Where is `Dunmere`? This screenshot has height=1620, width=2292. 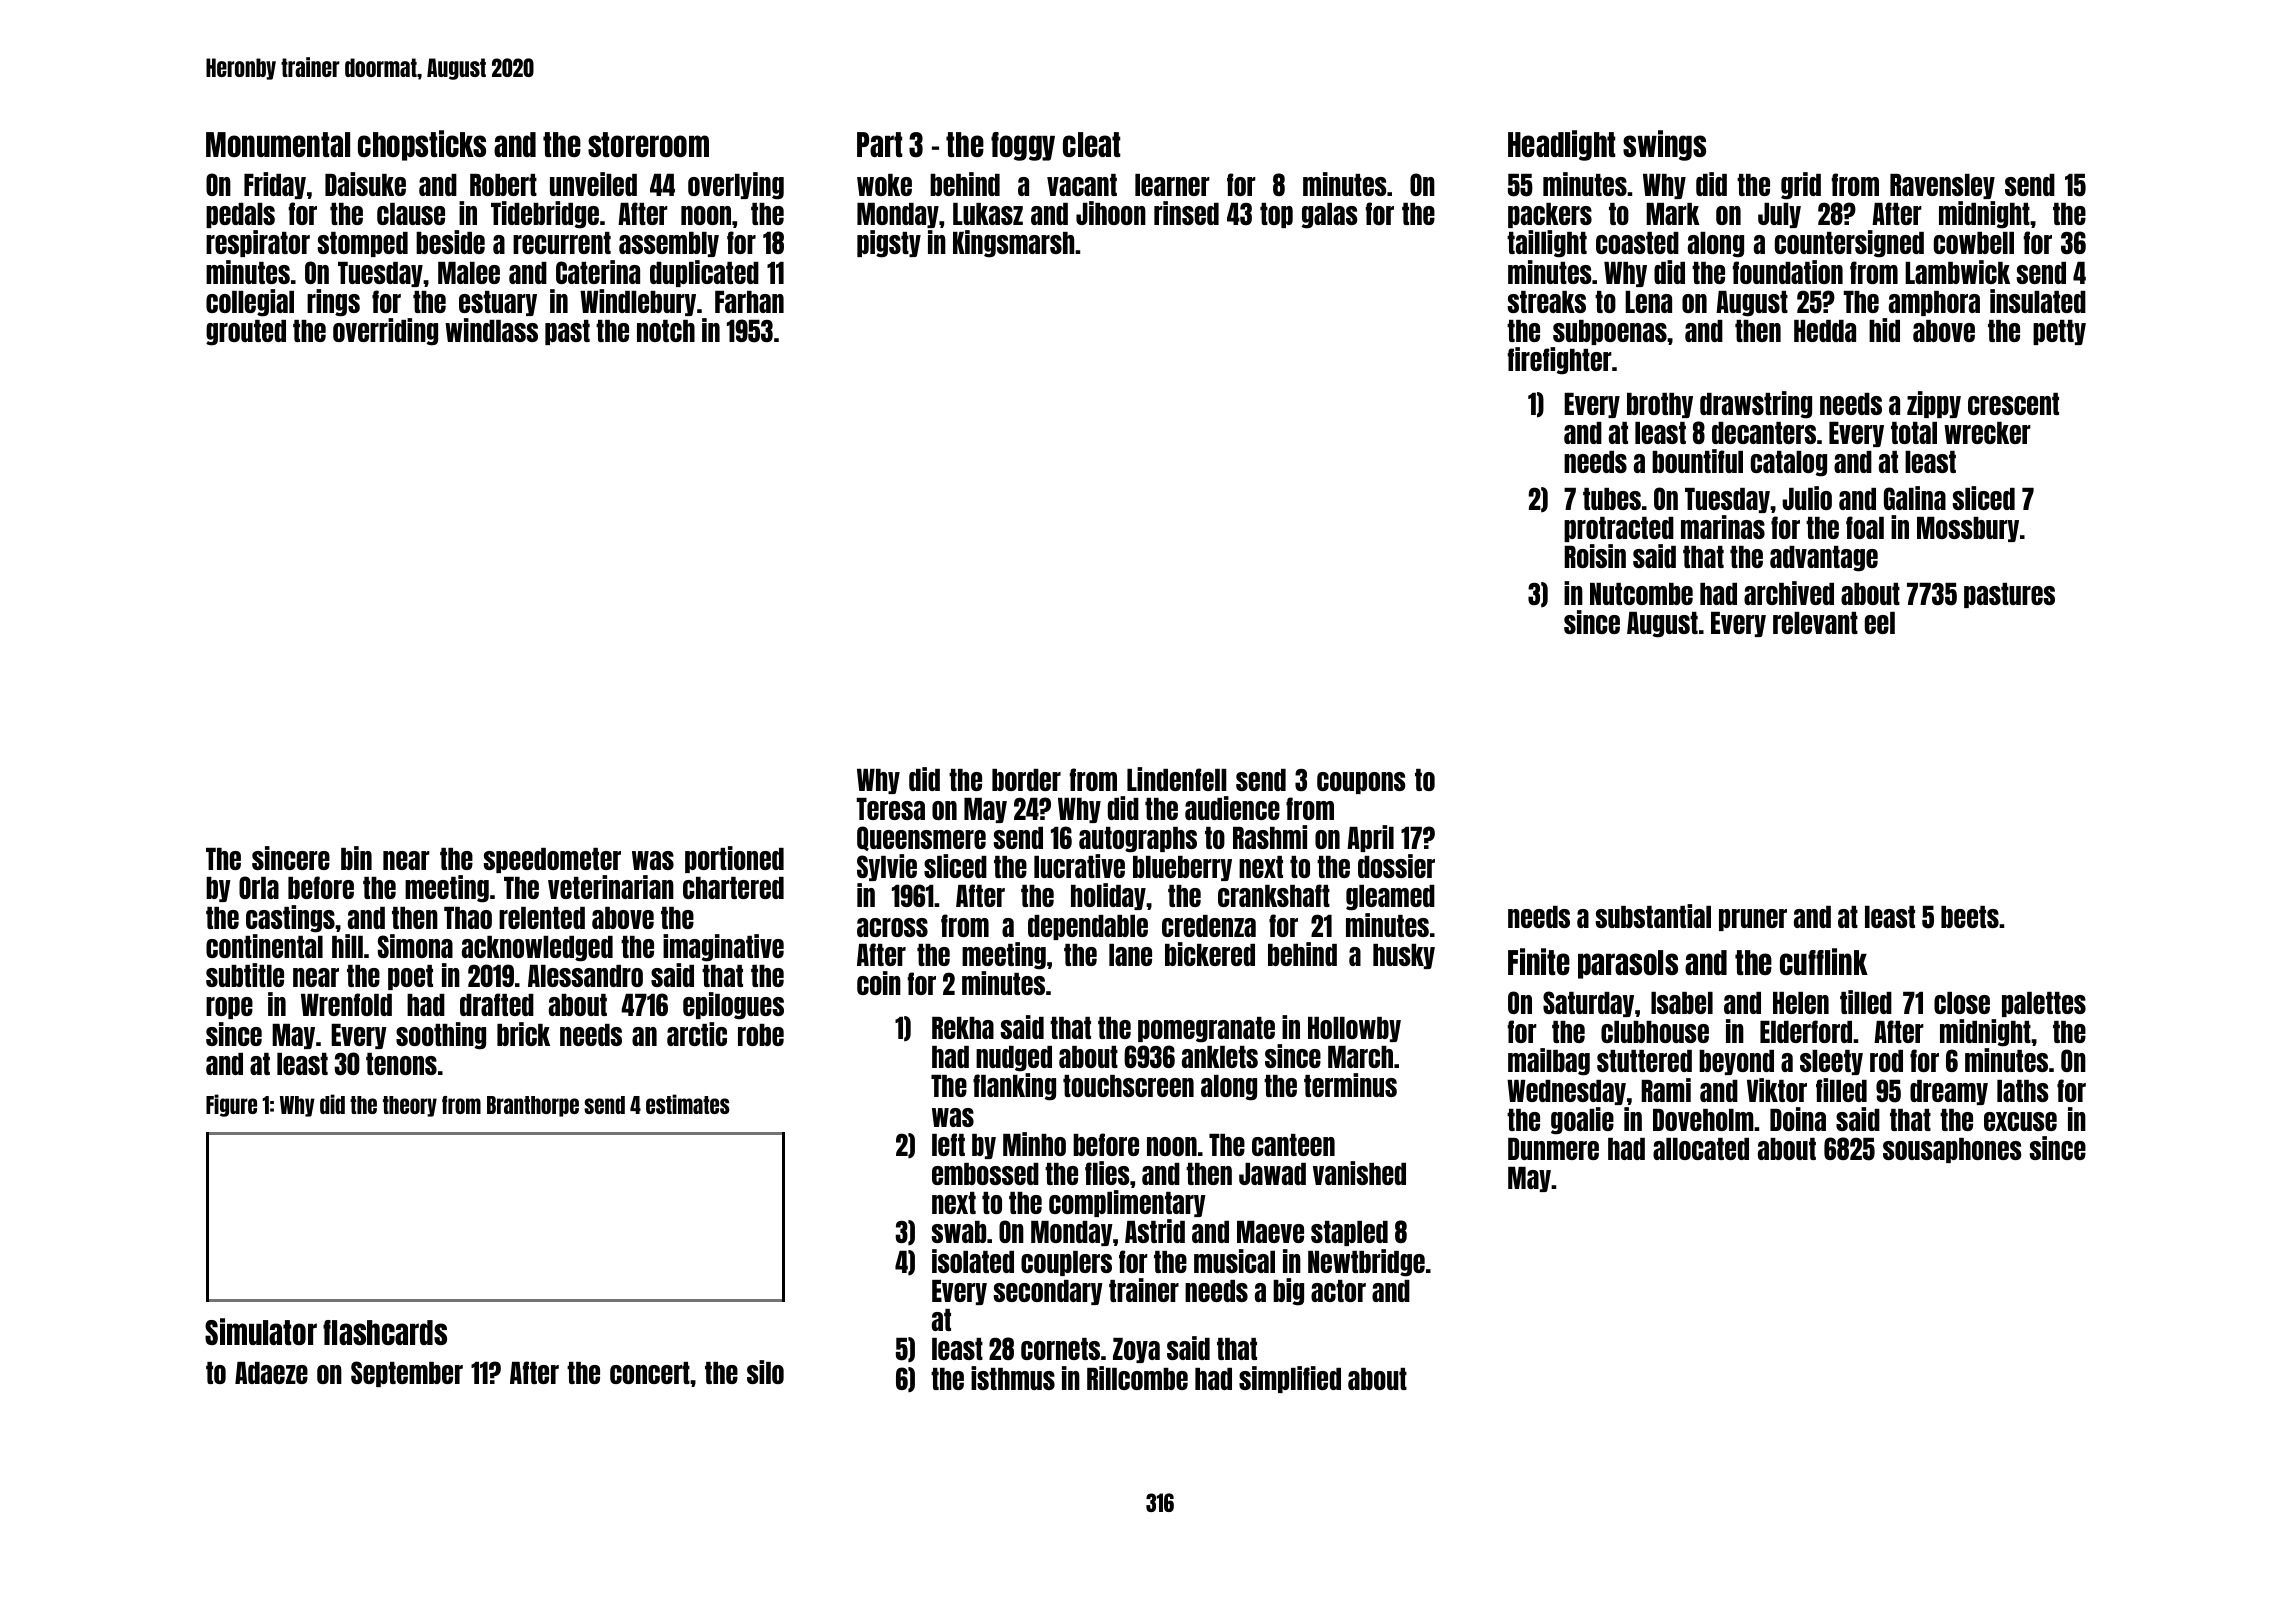
Dunmere is located at coordinates (1553, 1149).
